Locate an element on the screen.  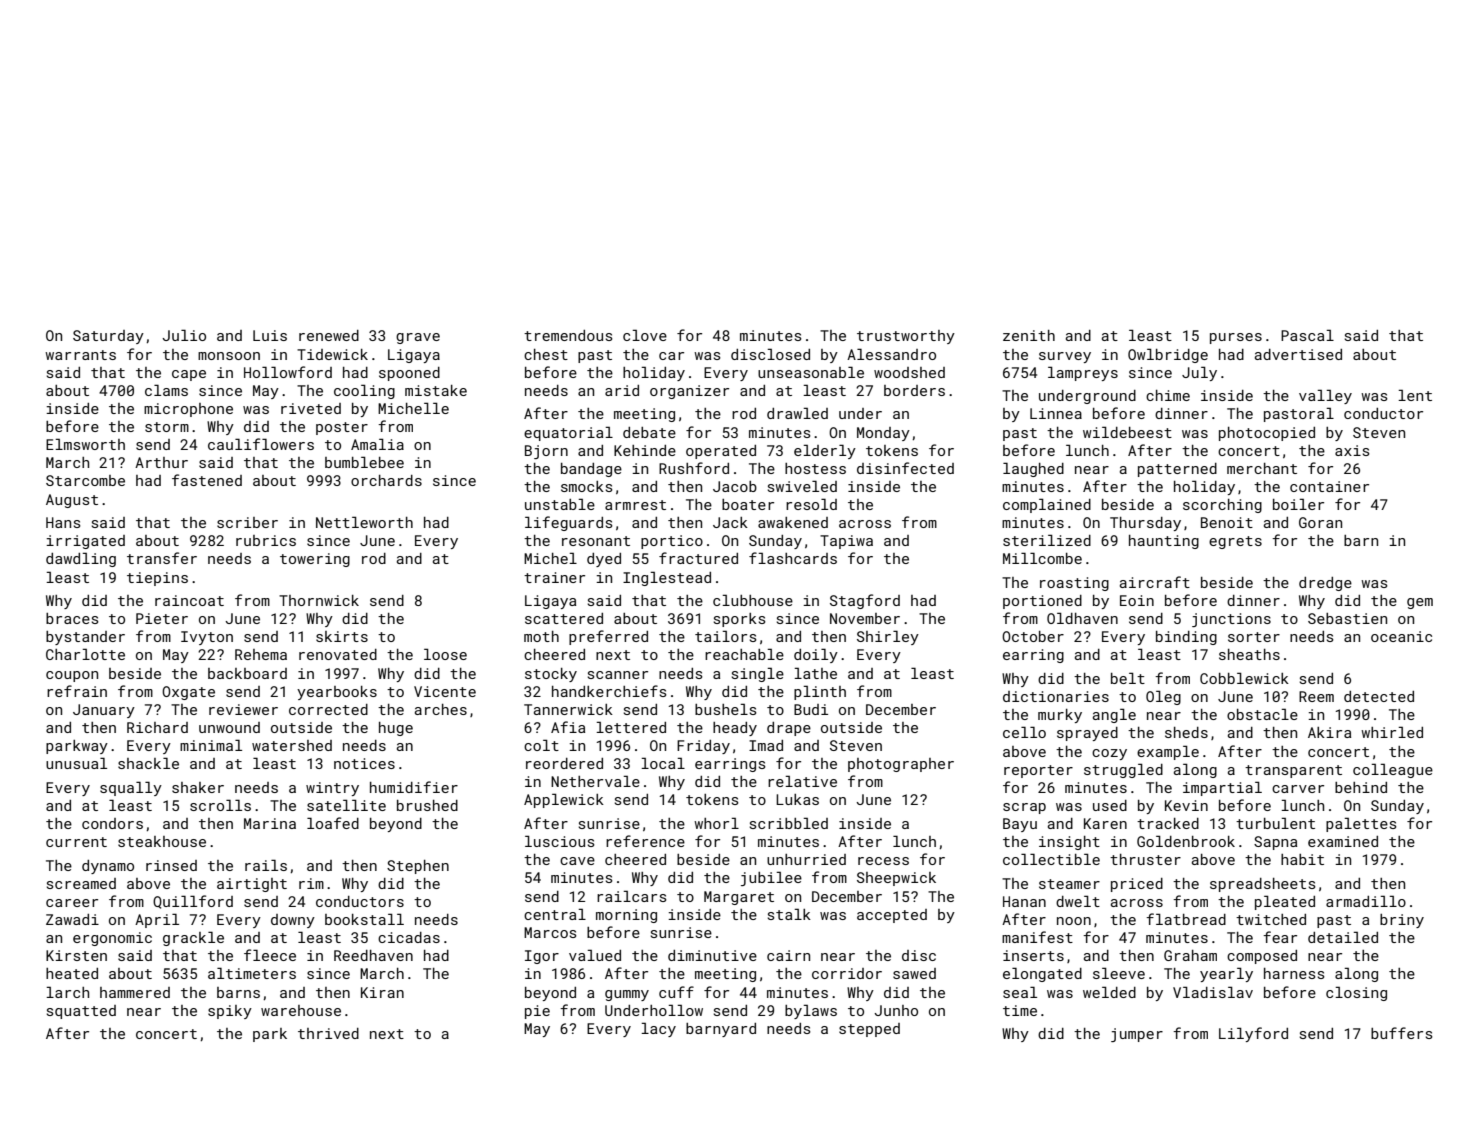
Saturday is located at coordinates (108, 337).
